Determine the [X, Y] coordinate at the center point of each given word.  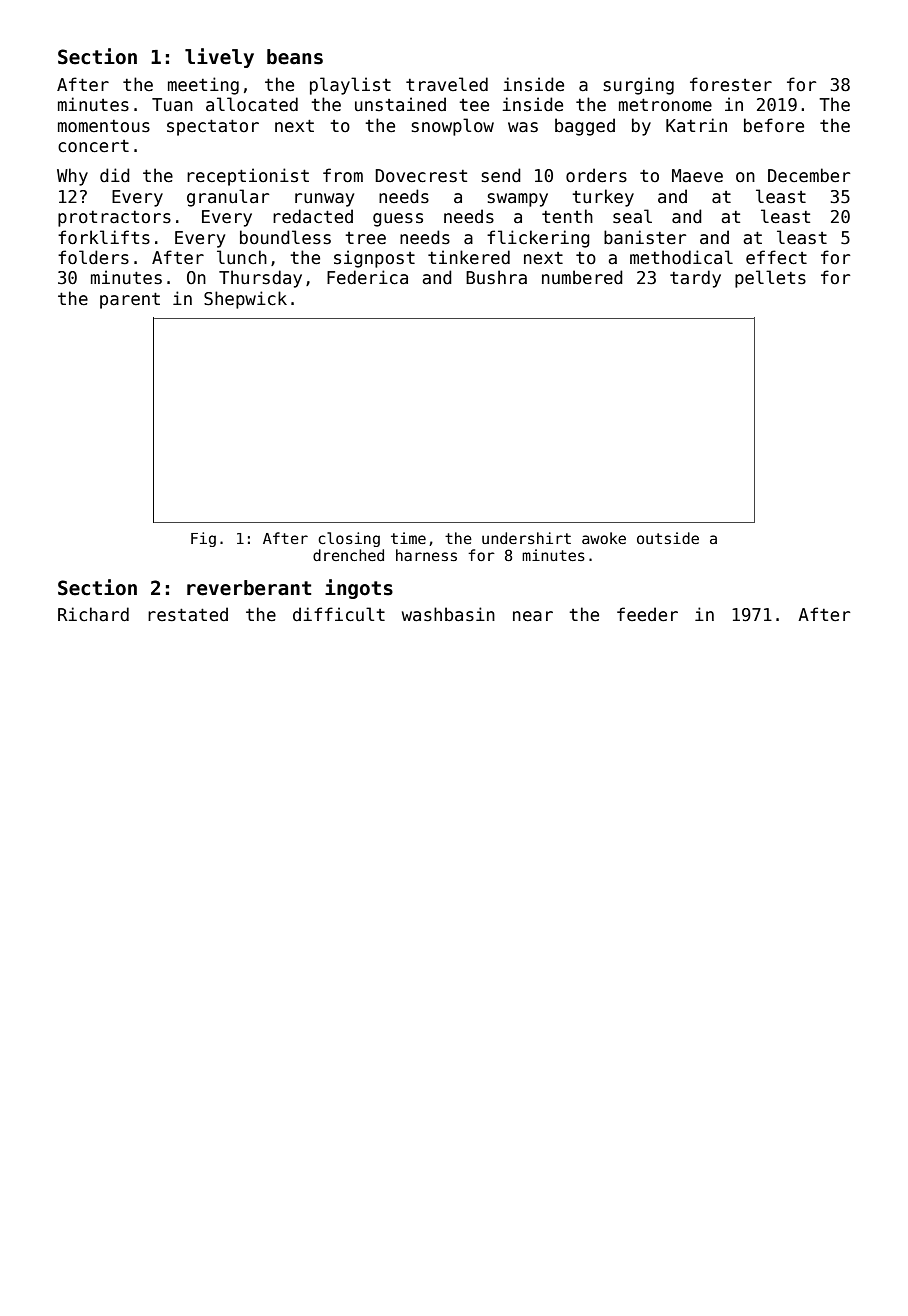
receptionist [248, 177]
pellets [770, 279]
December [809, 175]
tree [365, 238]
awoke [604, 538]
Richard [93, 614]
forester [731, 84]
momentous [104, 126]
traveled [447, 84]
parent [130, 300]
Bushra [496, 277]
